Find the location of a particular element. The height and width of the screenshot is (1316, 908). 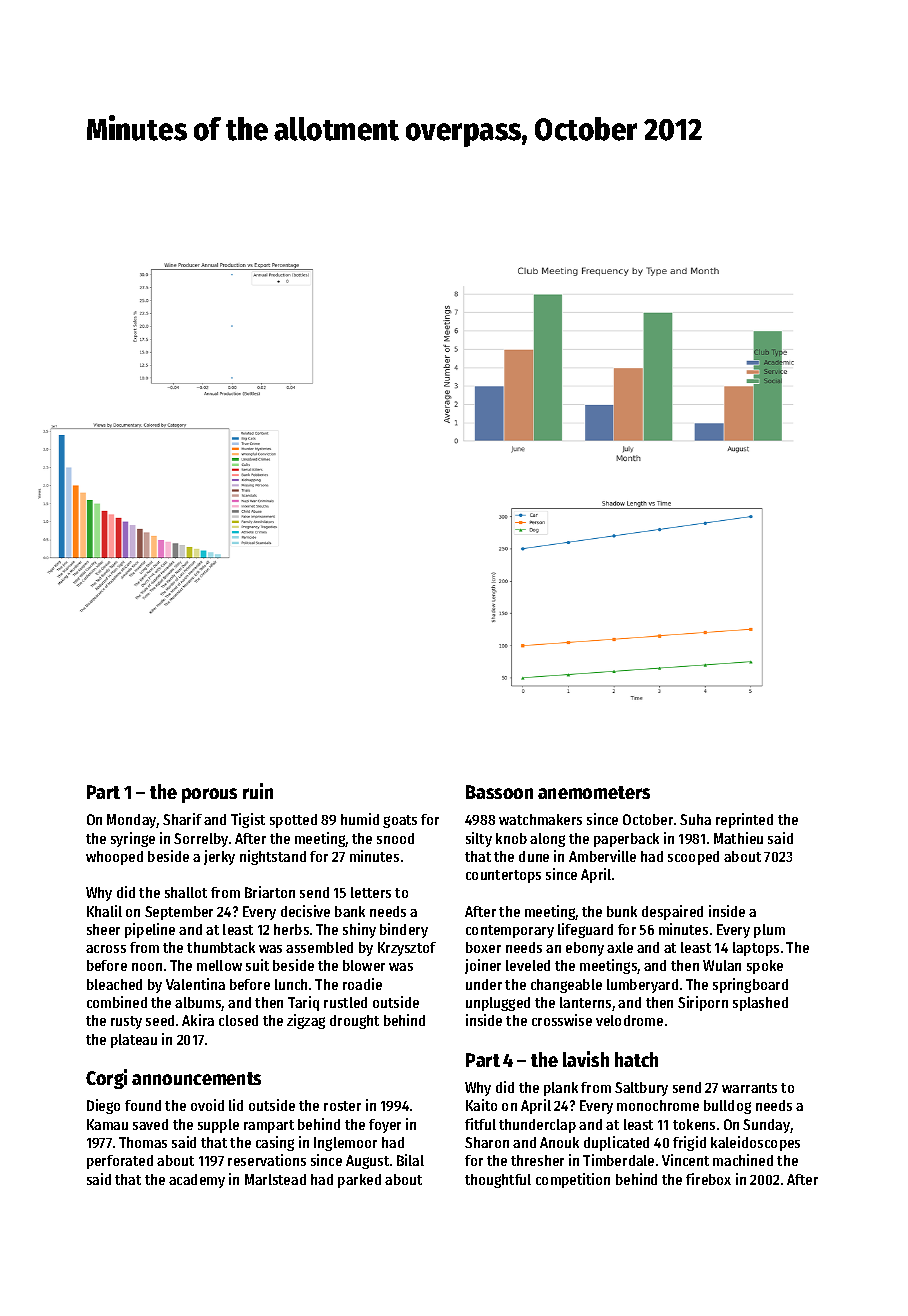

thoughtful is located at coordinates (498, 1181).
